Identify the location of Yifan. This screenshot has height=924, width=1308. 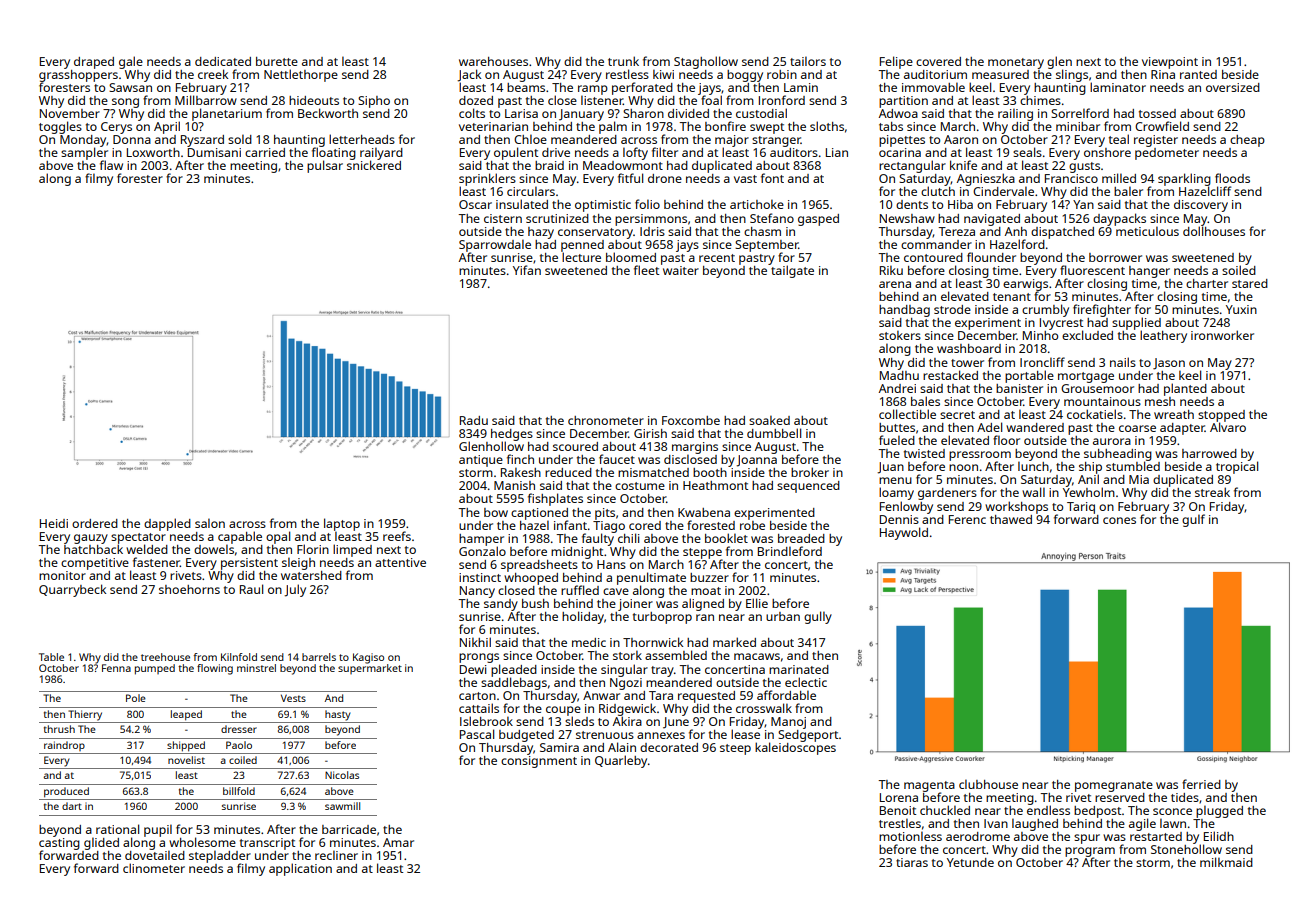
(527, 270).
